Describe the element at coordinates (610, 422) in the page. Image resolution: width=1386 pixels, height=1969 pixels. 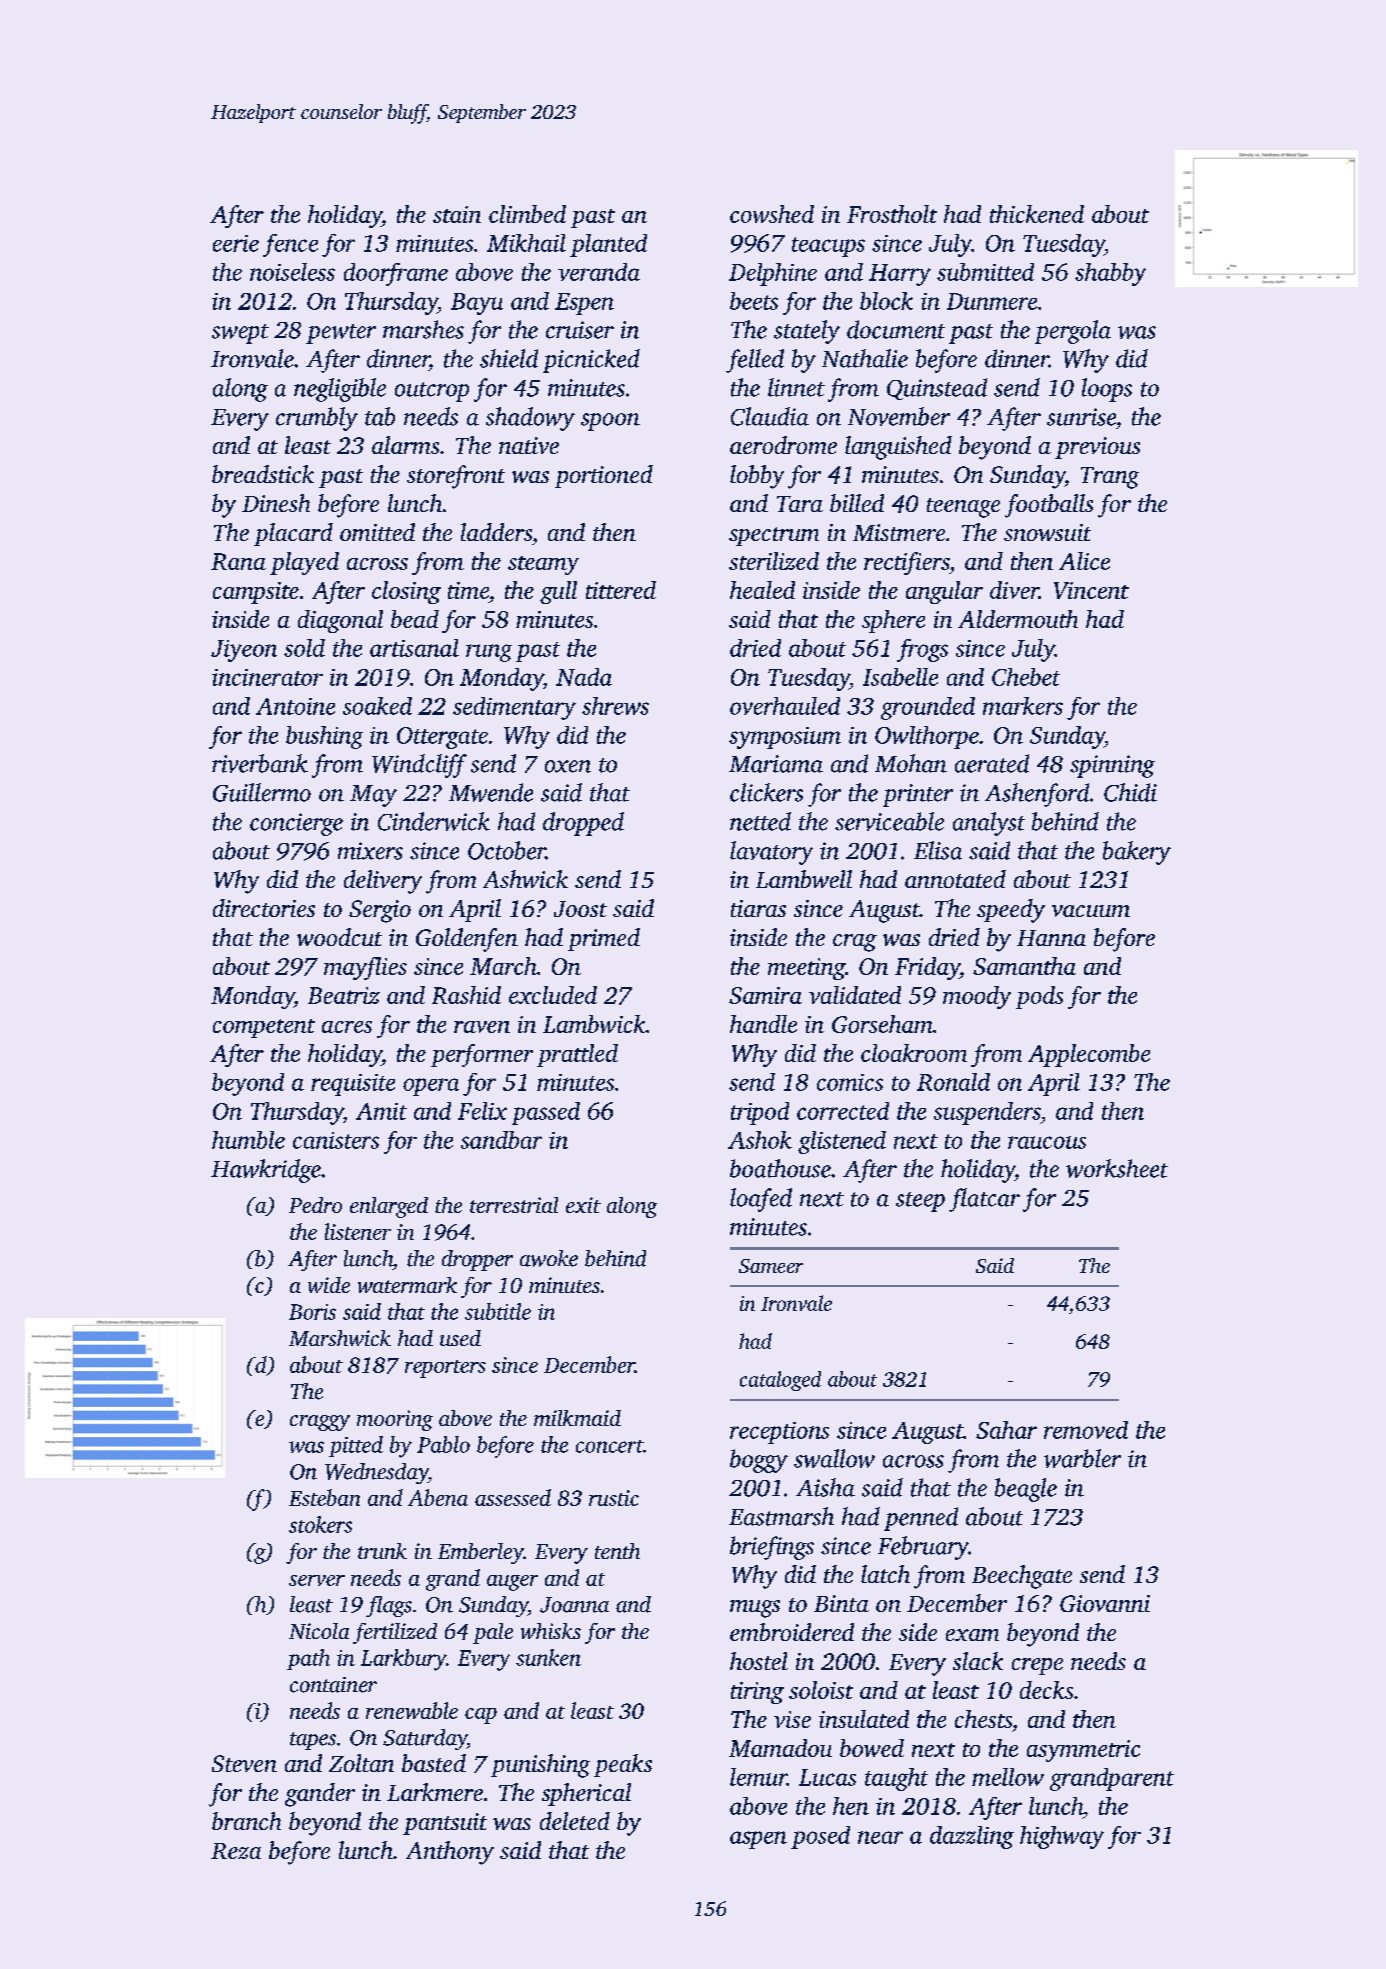
I see `spoon` at that location.
